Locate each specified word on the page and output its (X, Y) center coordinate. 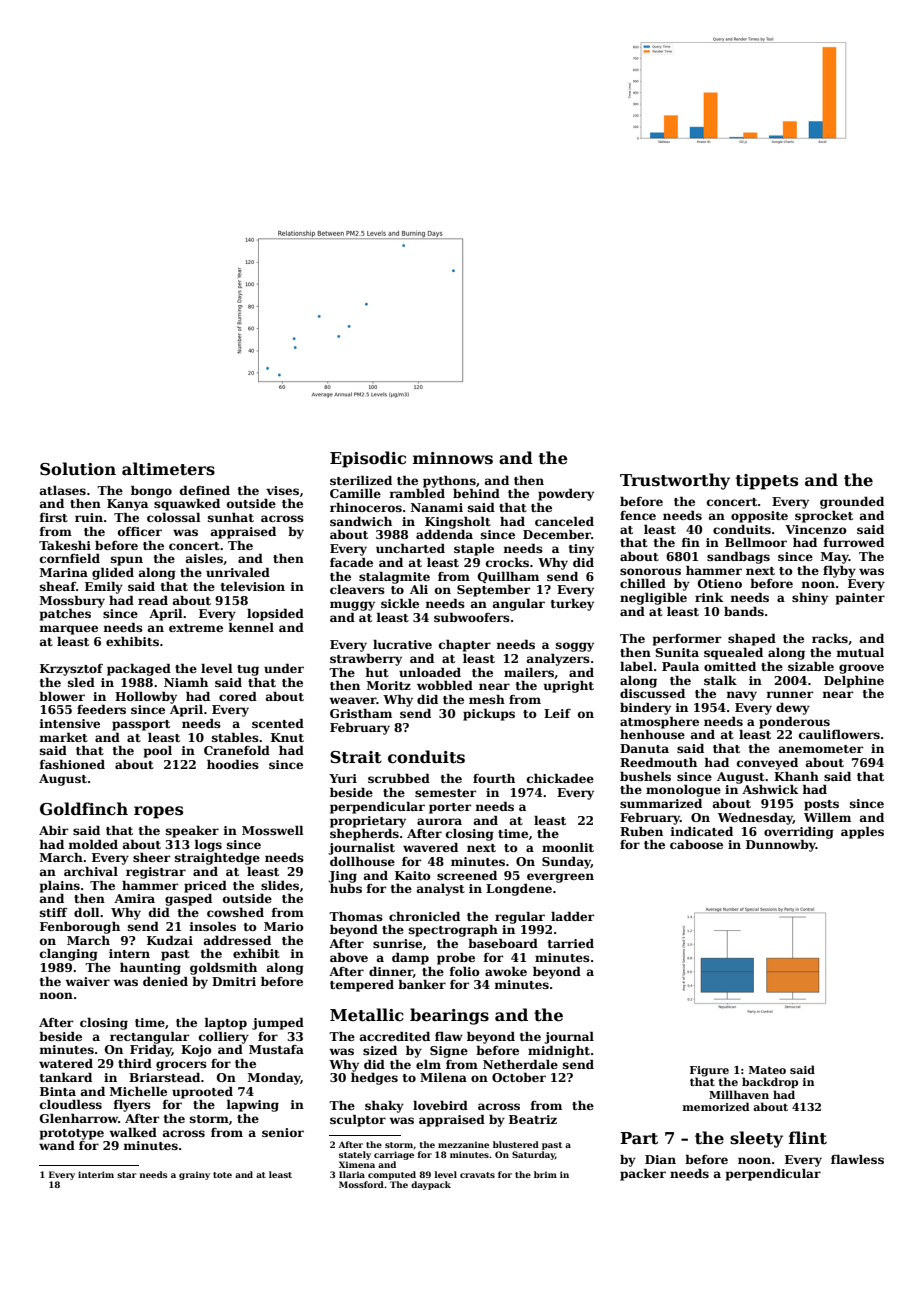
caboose (696, 844)
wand (57, 1145)
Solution (78, 469)
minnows (453, 458)
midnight (559, 1051)
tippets (767, 482)
